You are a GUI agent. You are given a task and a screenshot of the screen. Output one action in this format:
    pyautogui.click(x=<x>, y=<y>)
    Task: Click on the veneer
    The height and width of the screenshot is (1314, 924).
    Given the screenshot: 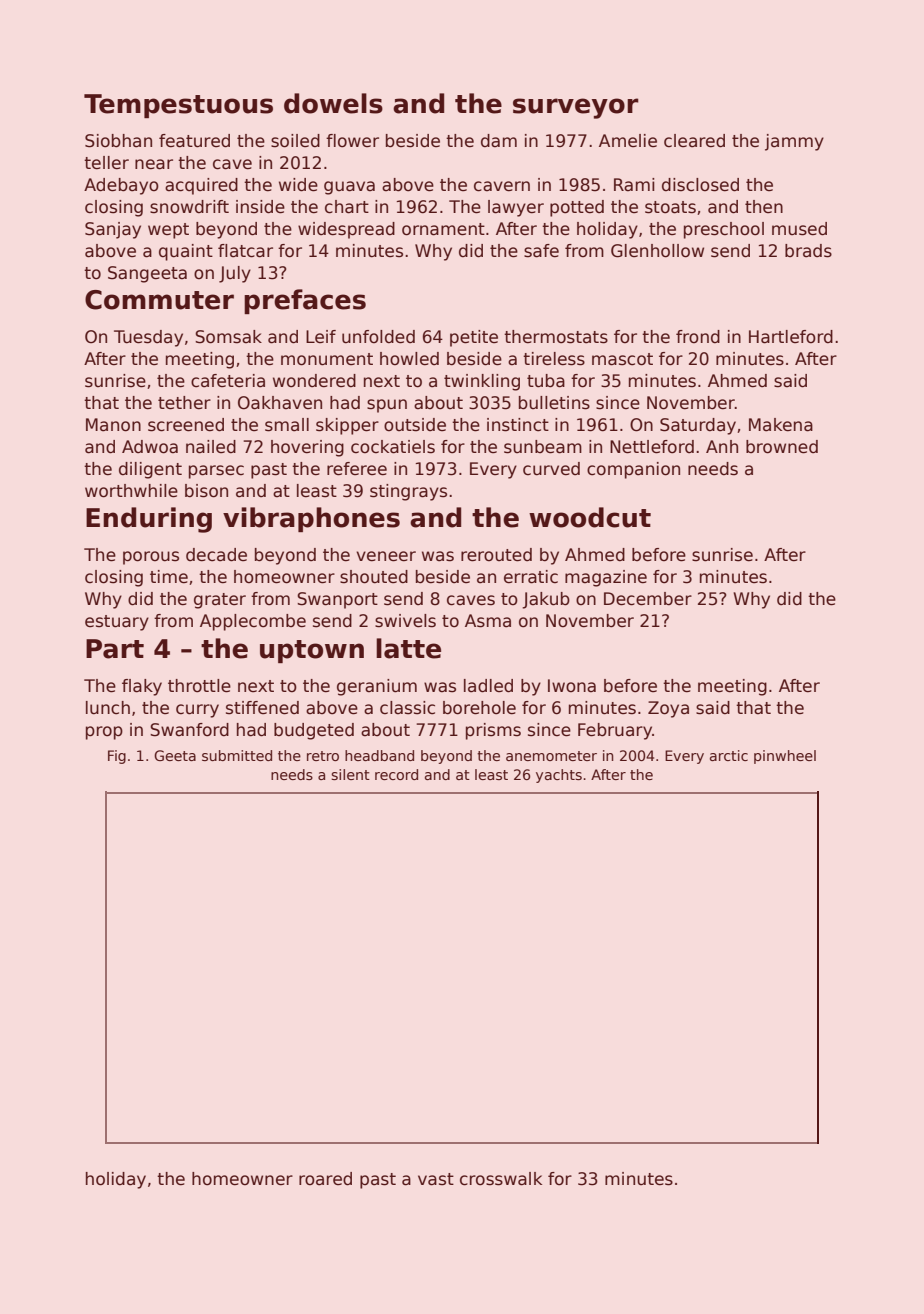 What is the action you would take?
    pyautogui.click(x=386, y=556)
